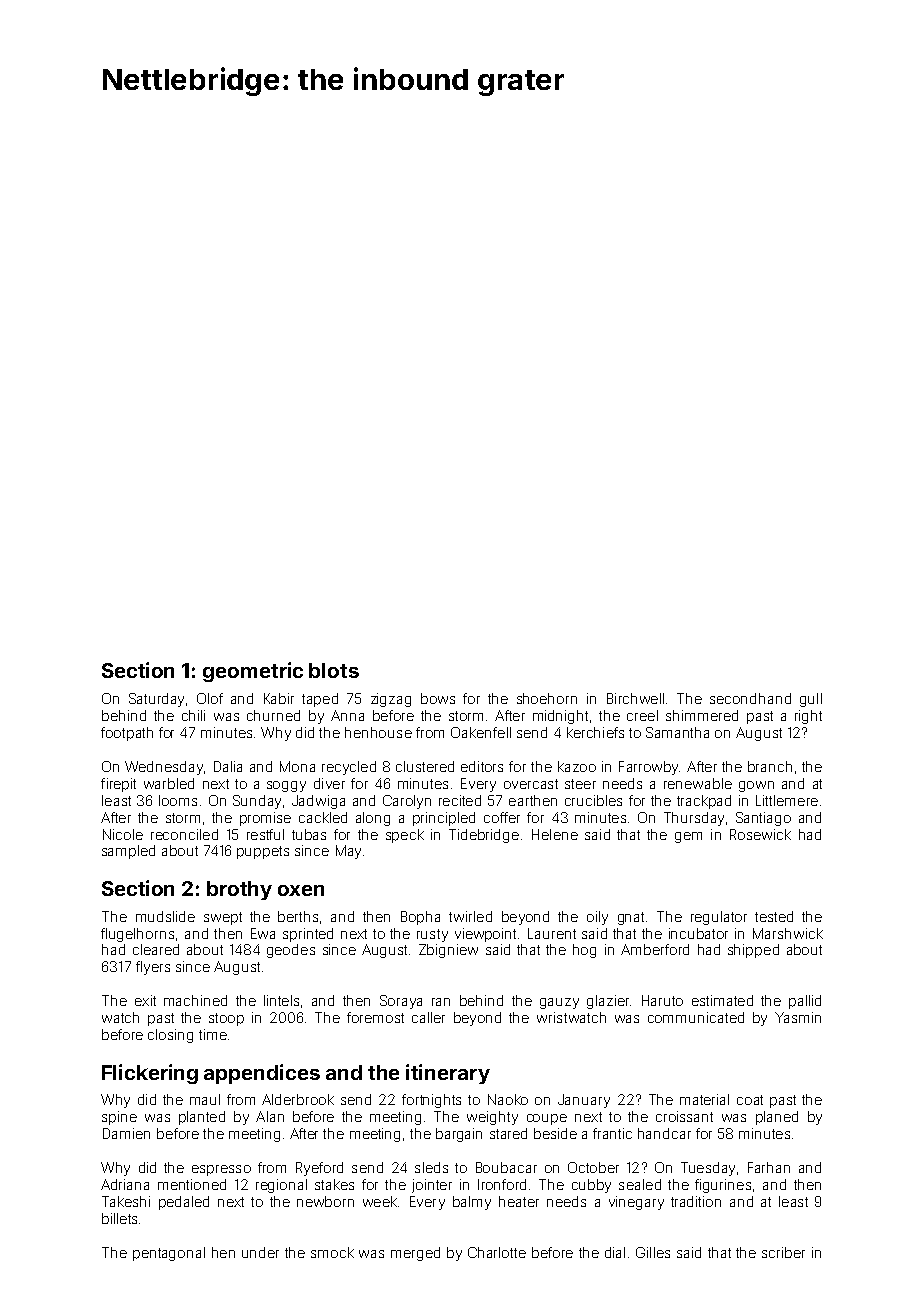 Image resolution: width=924 pixels, height=1308 pixels. Describe the element at coordinates (195, 1000) in the screenshot. I see `machined` at that location.
